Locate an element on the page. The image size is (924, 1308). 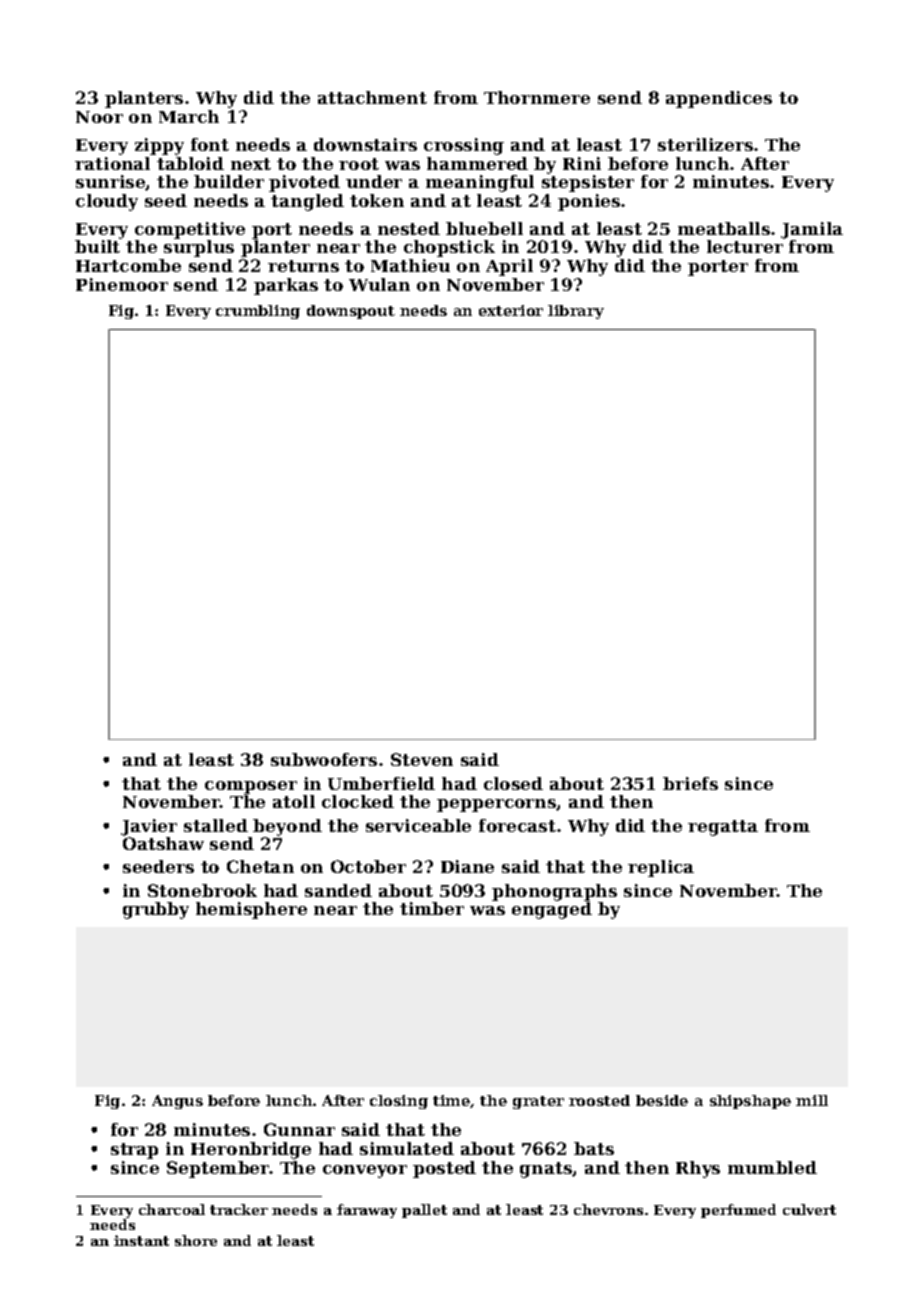
bluebell is located at coordinates (484, 228).
